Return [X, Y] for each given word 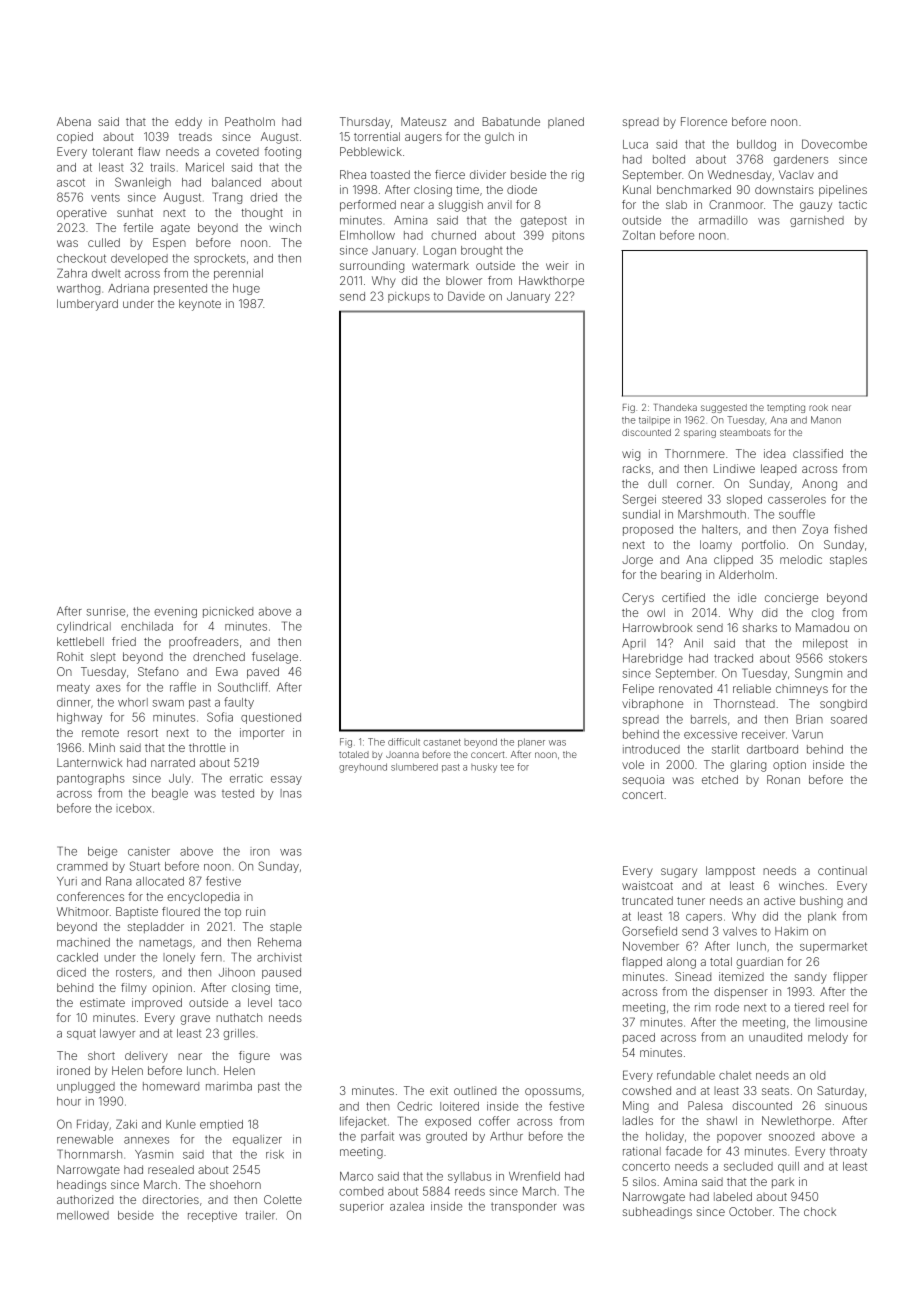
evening [175, 612]
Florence [704, 121]
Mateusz [423, 121]
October [750, 1211]
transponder [524, 1207]
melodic [801, 559]
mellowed [83, 1215]
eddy [188, 123]
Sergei [639, 500]
